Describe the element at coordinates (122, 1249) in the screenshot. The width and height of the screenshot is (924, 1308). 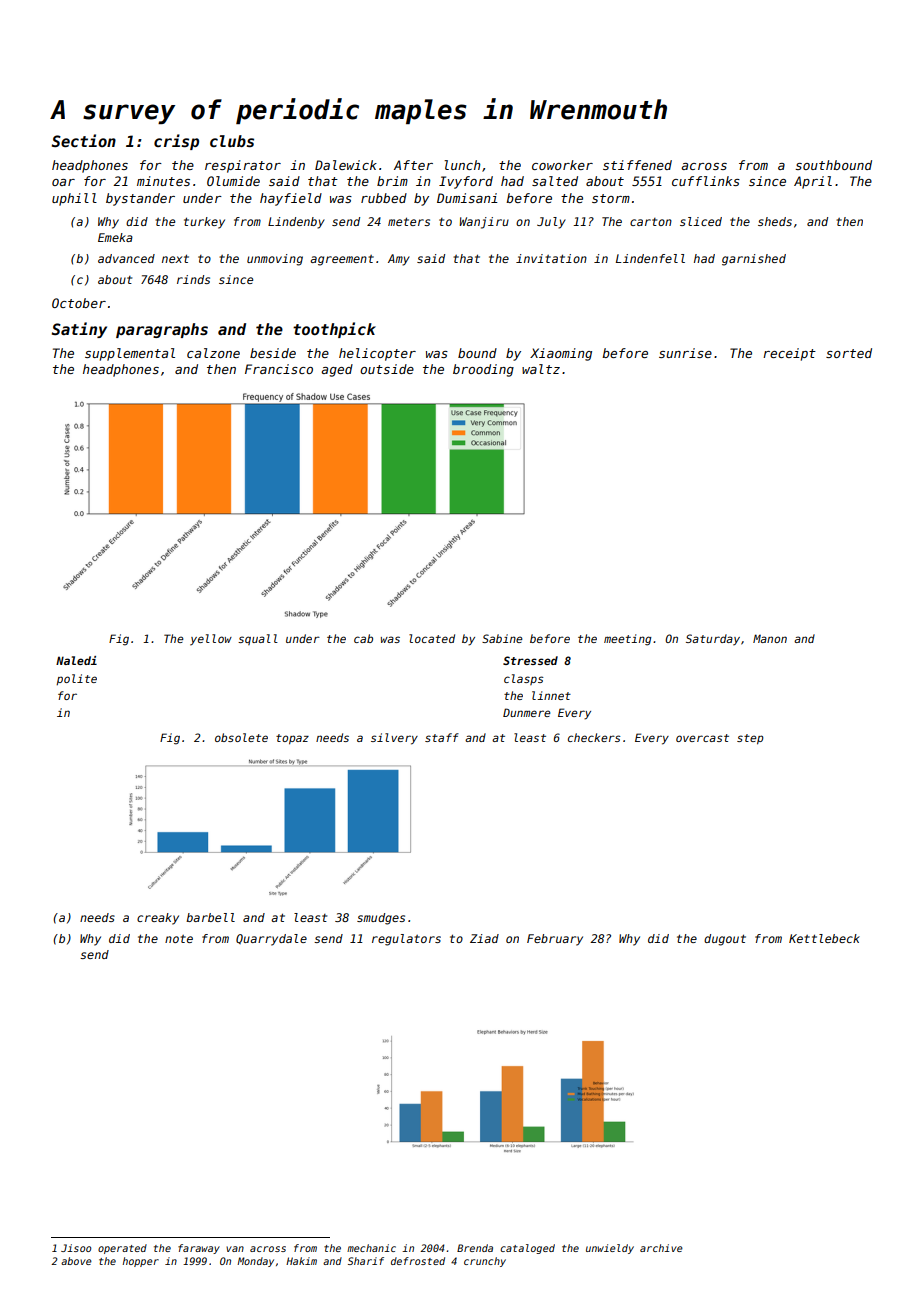
I see `operated` at that location.
